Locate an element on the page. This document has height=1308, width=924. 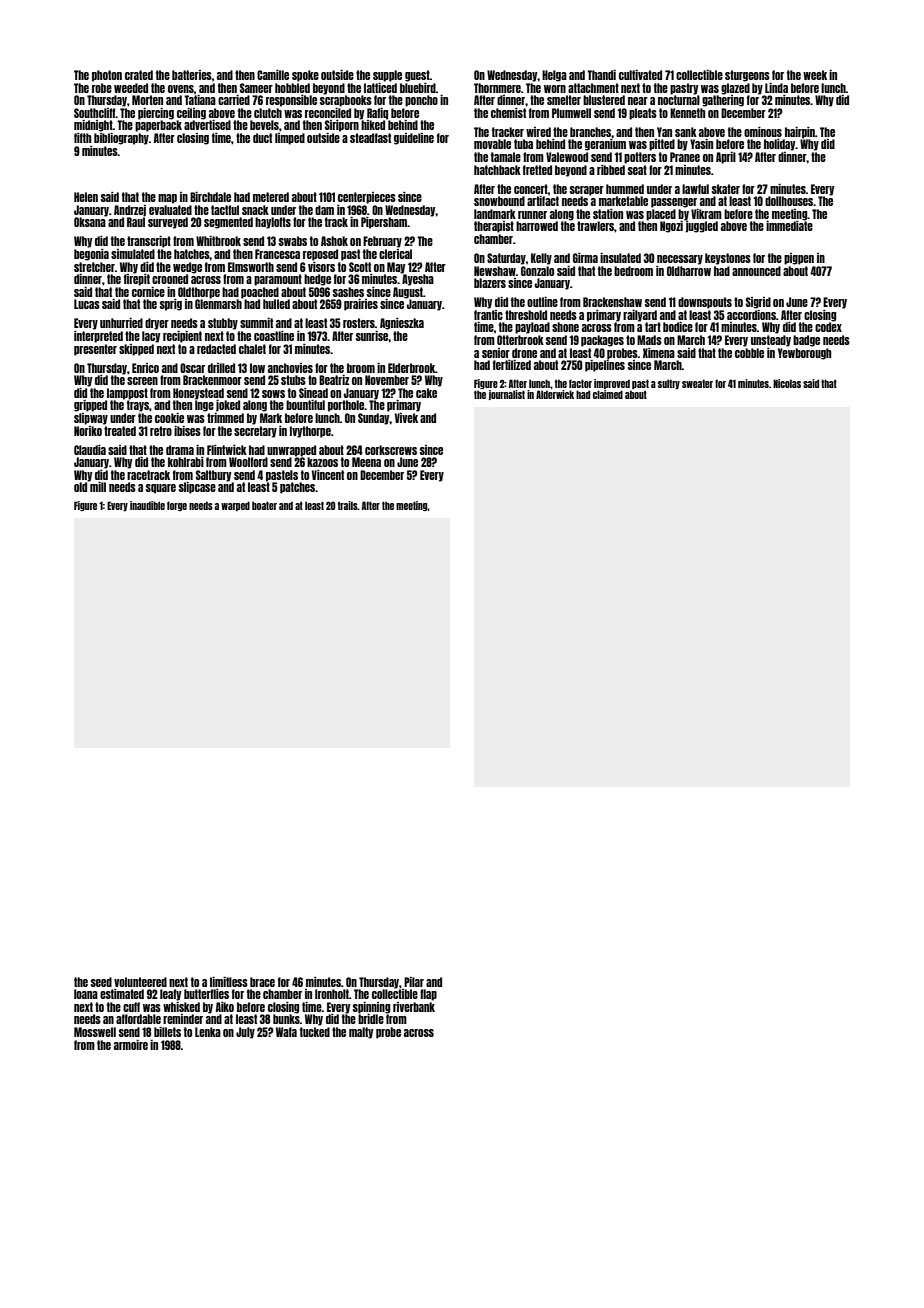
trails is located at coordinates (348, 505).
